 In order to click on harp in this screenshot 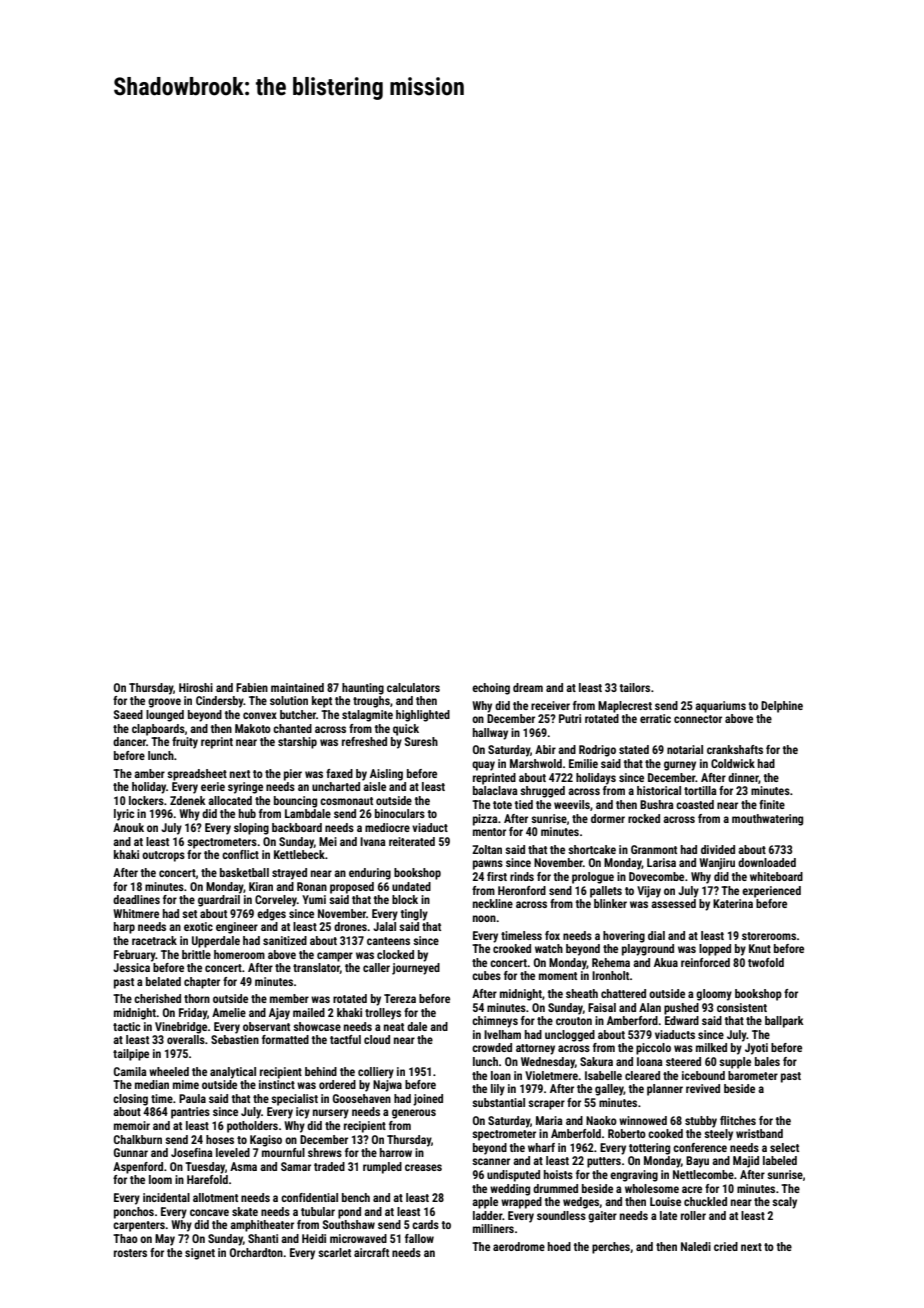, I will do `click(124, 928)`.
